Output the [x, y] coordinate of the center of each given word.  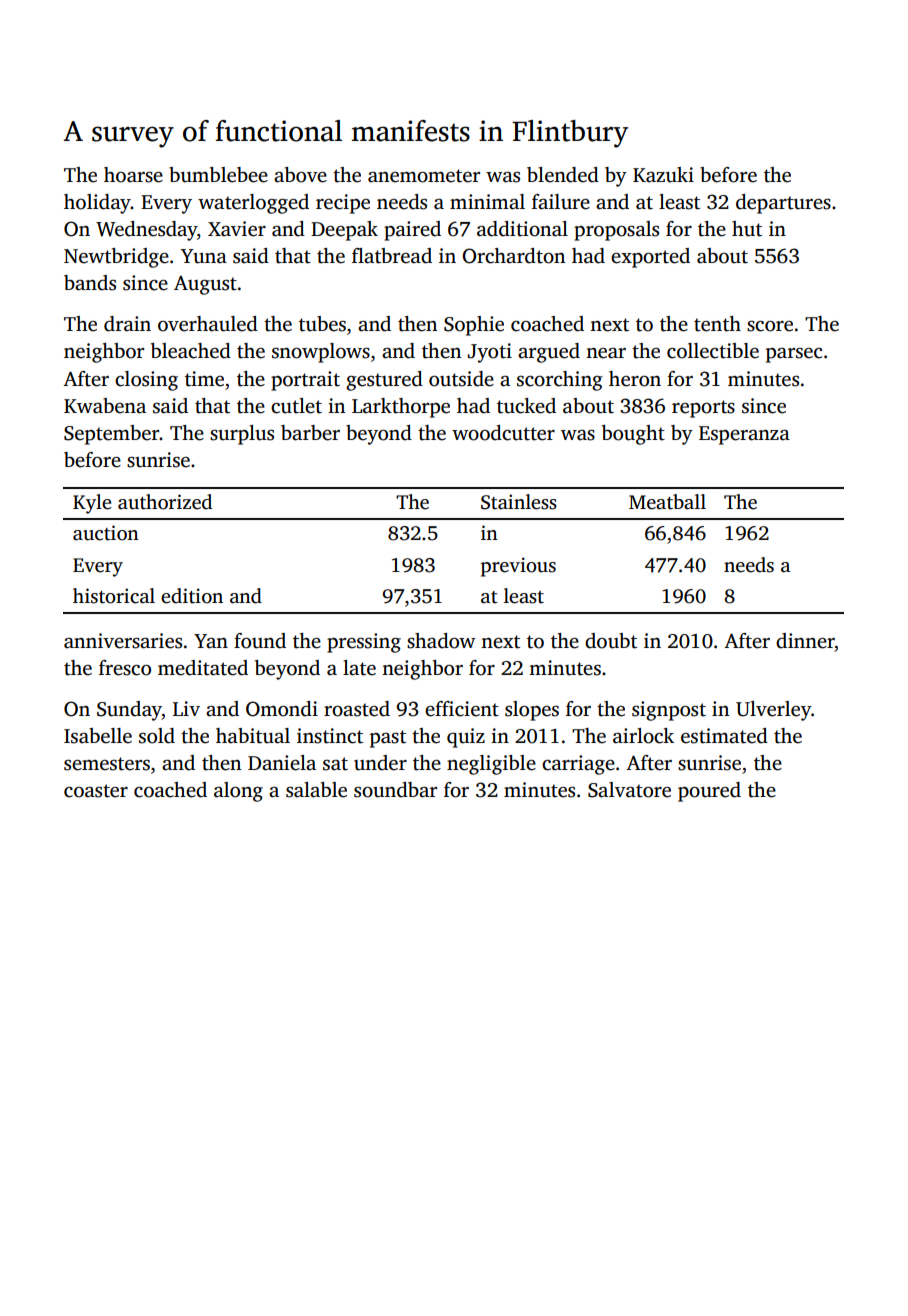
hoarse [133, 175]
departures [783, 204]
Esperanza [744, 435]
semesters [107, 764]
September [112, 435]
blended [563, 175]
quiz [466, 738]
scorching [560, 381]
